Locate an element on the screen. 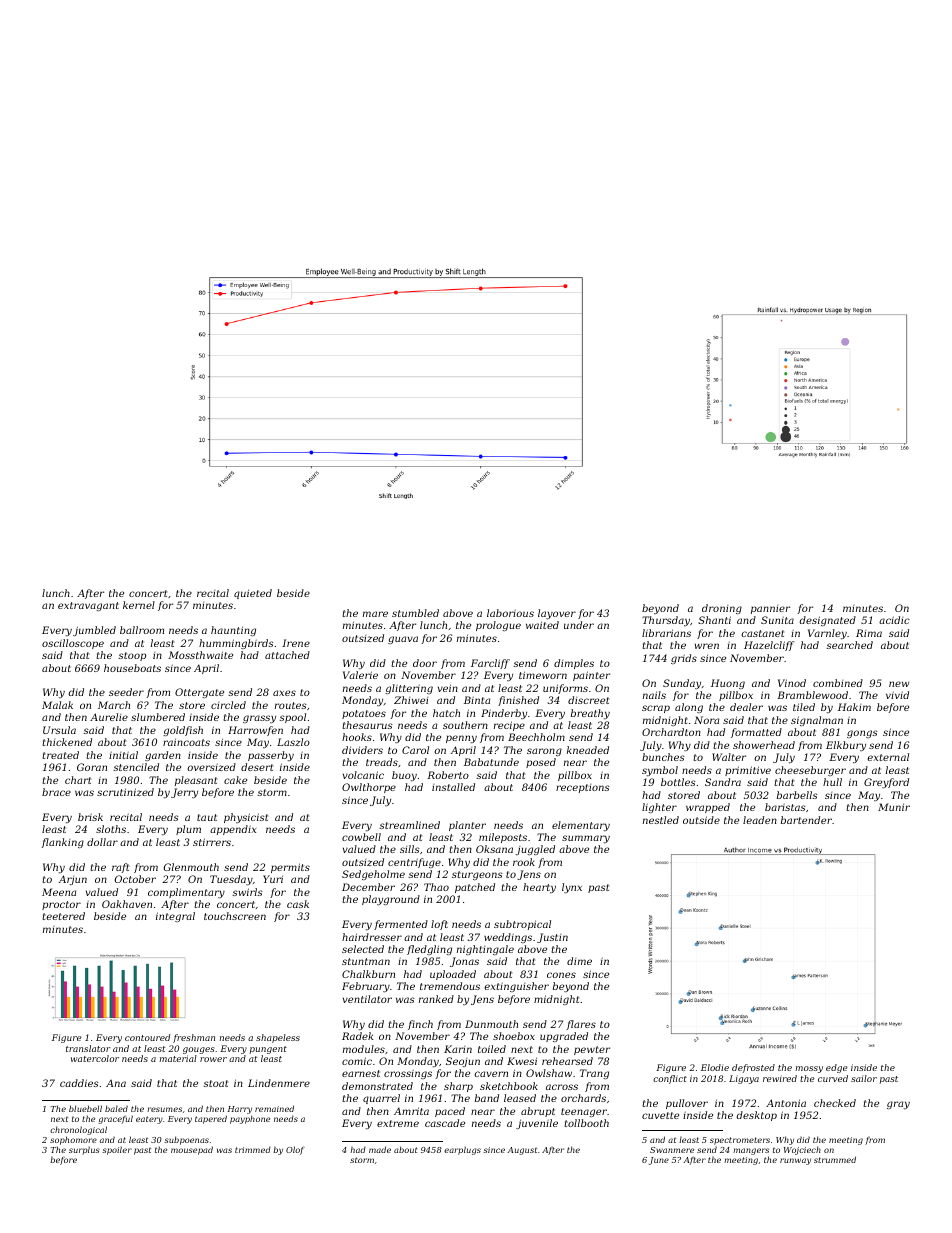 The width and height of the screenshot is (952, 1233). laborious is located at coordinates (510, 613).
